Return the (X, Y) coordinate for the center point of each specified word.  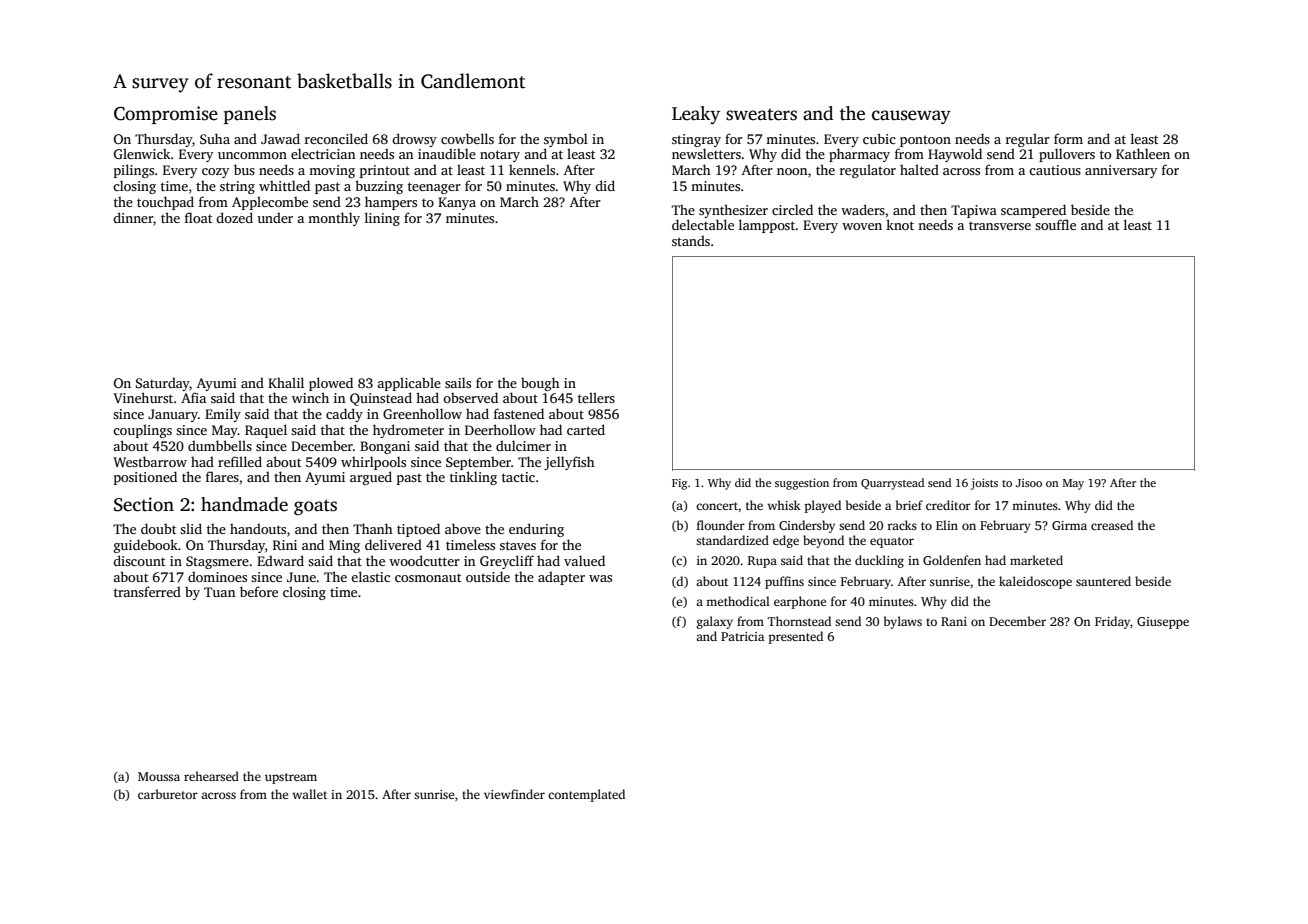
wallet (309, 794)
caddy (344, 415)
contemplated (586, 795)
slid (191, 528)
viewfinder (514, 794)
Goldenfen (952, 560)
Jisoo (1029, 482)
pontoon (925, 141)
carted (586, 429)
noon (792, 171)
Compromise (166, 115)
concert (717, 506)
